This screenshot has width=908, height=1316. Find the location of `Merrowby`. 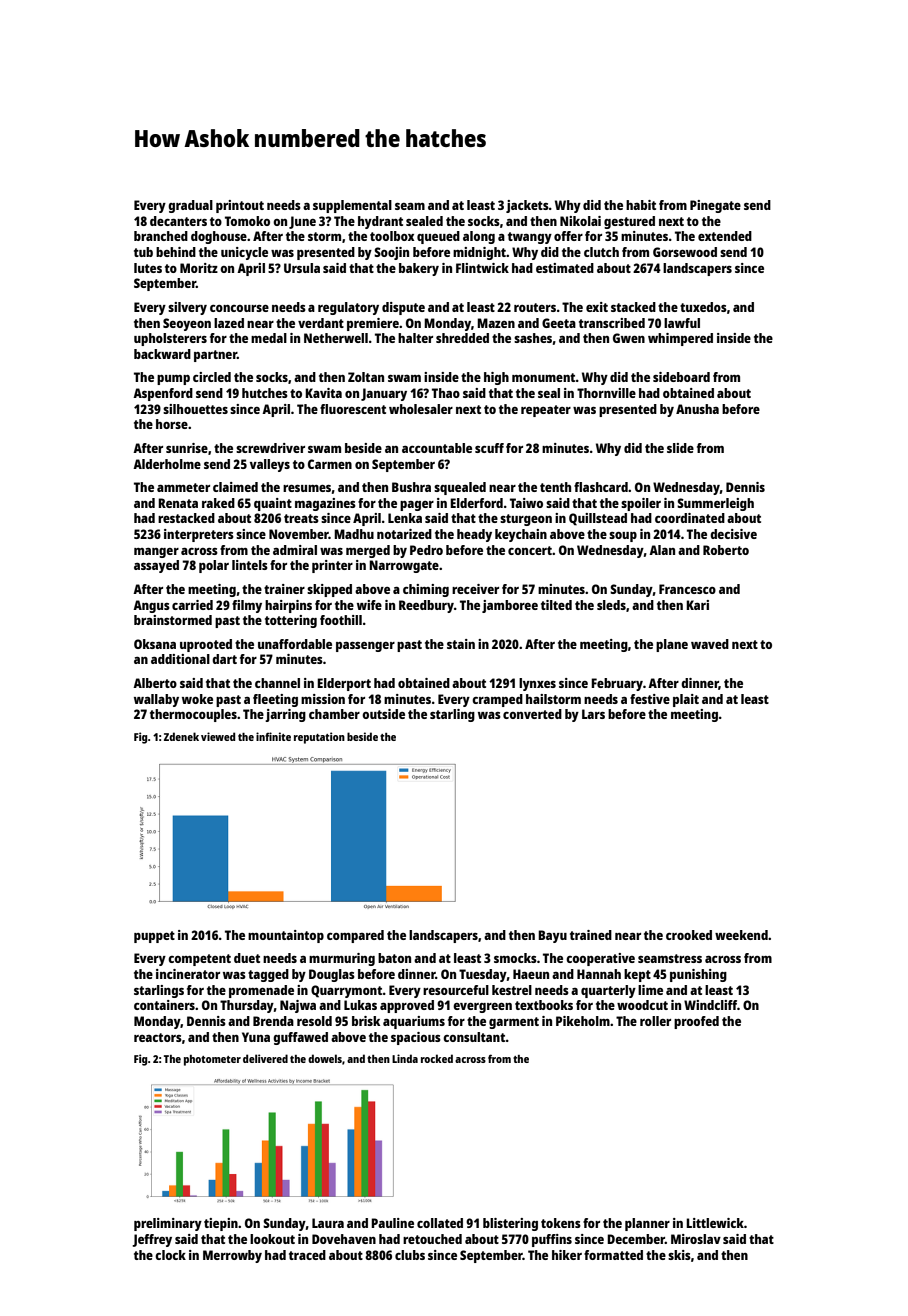

Merrowby is located at coordinates (232, 1256).
